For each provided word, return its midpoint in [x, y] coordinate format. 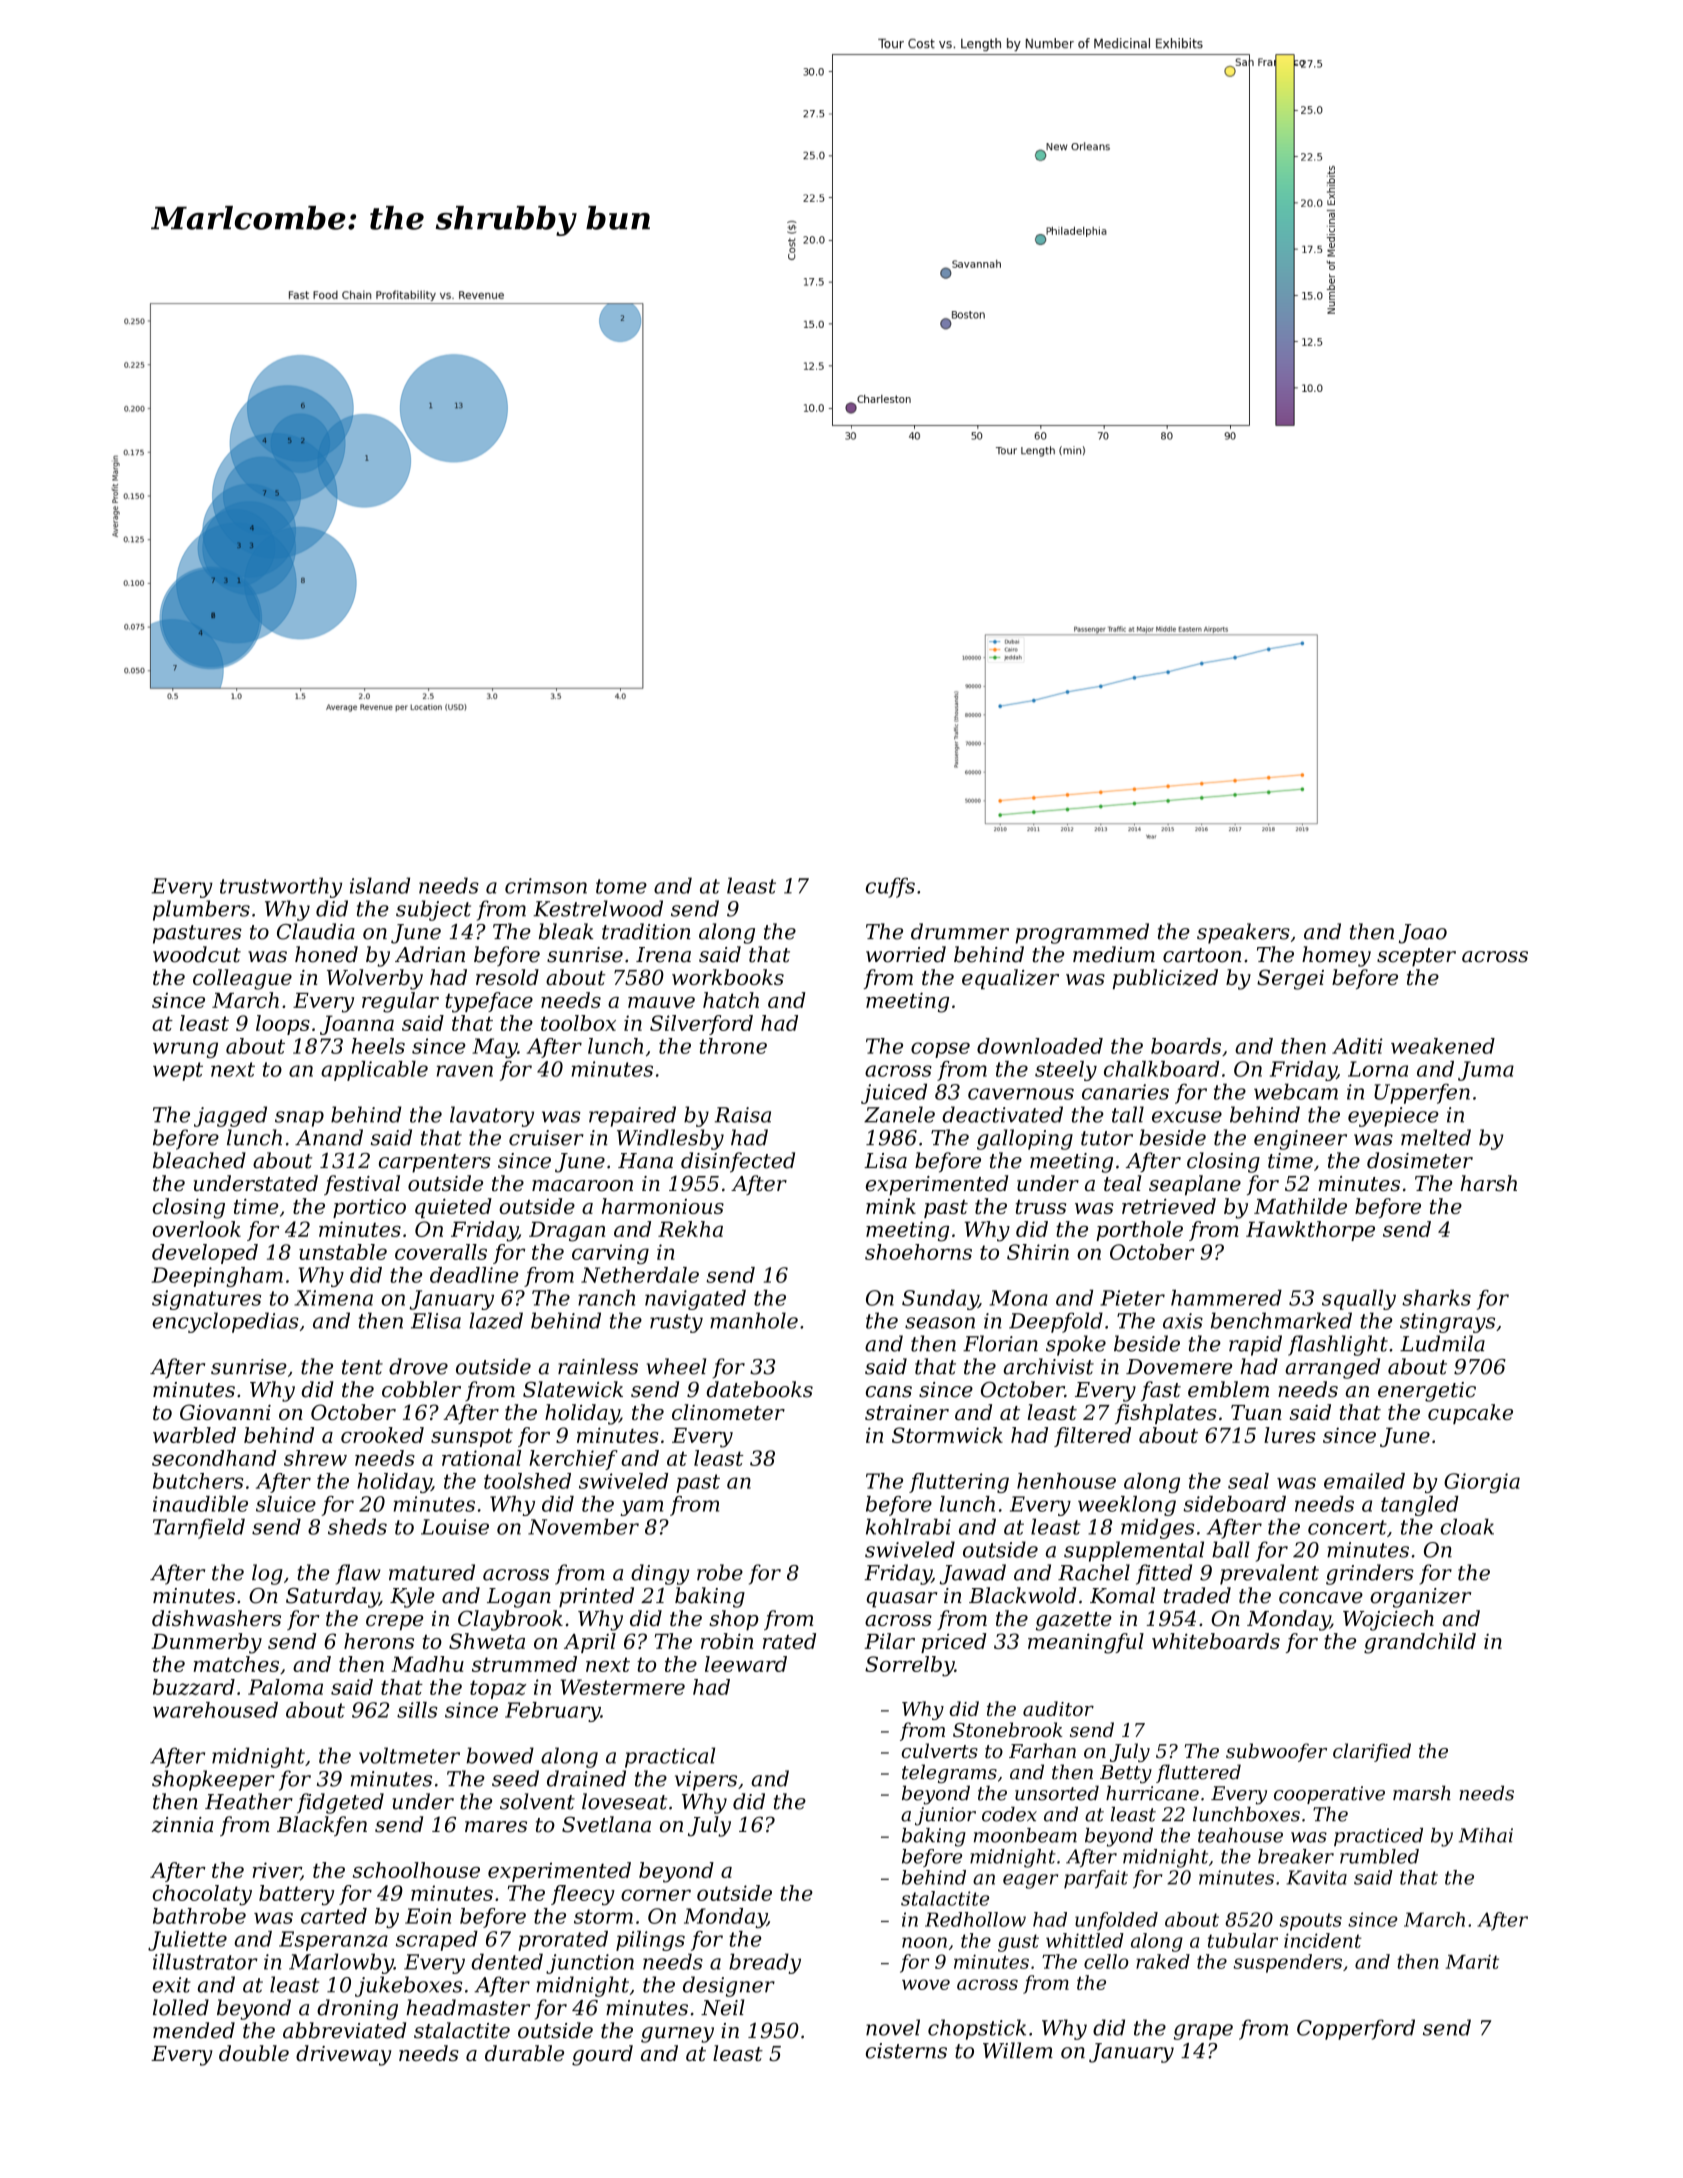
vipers [706, 1781]
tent [362, 1367]
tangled [1420, 1506]
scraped [437, 1941]
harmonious [663, 1206]
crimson [546, 886]
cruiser [546, 1138]
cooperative [1329, 1795]
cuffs [890, 887]
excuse [1187, 1117]
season [940, 1323]
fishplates [1166, 1414]
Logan [519, 1598]
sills [417, 1710]
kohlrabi [908, 1526]
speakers [1243, 933]
